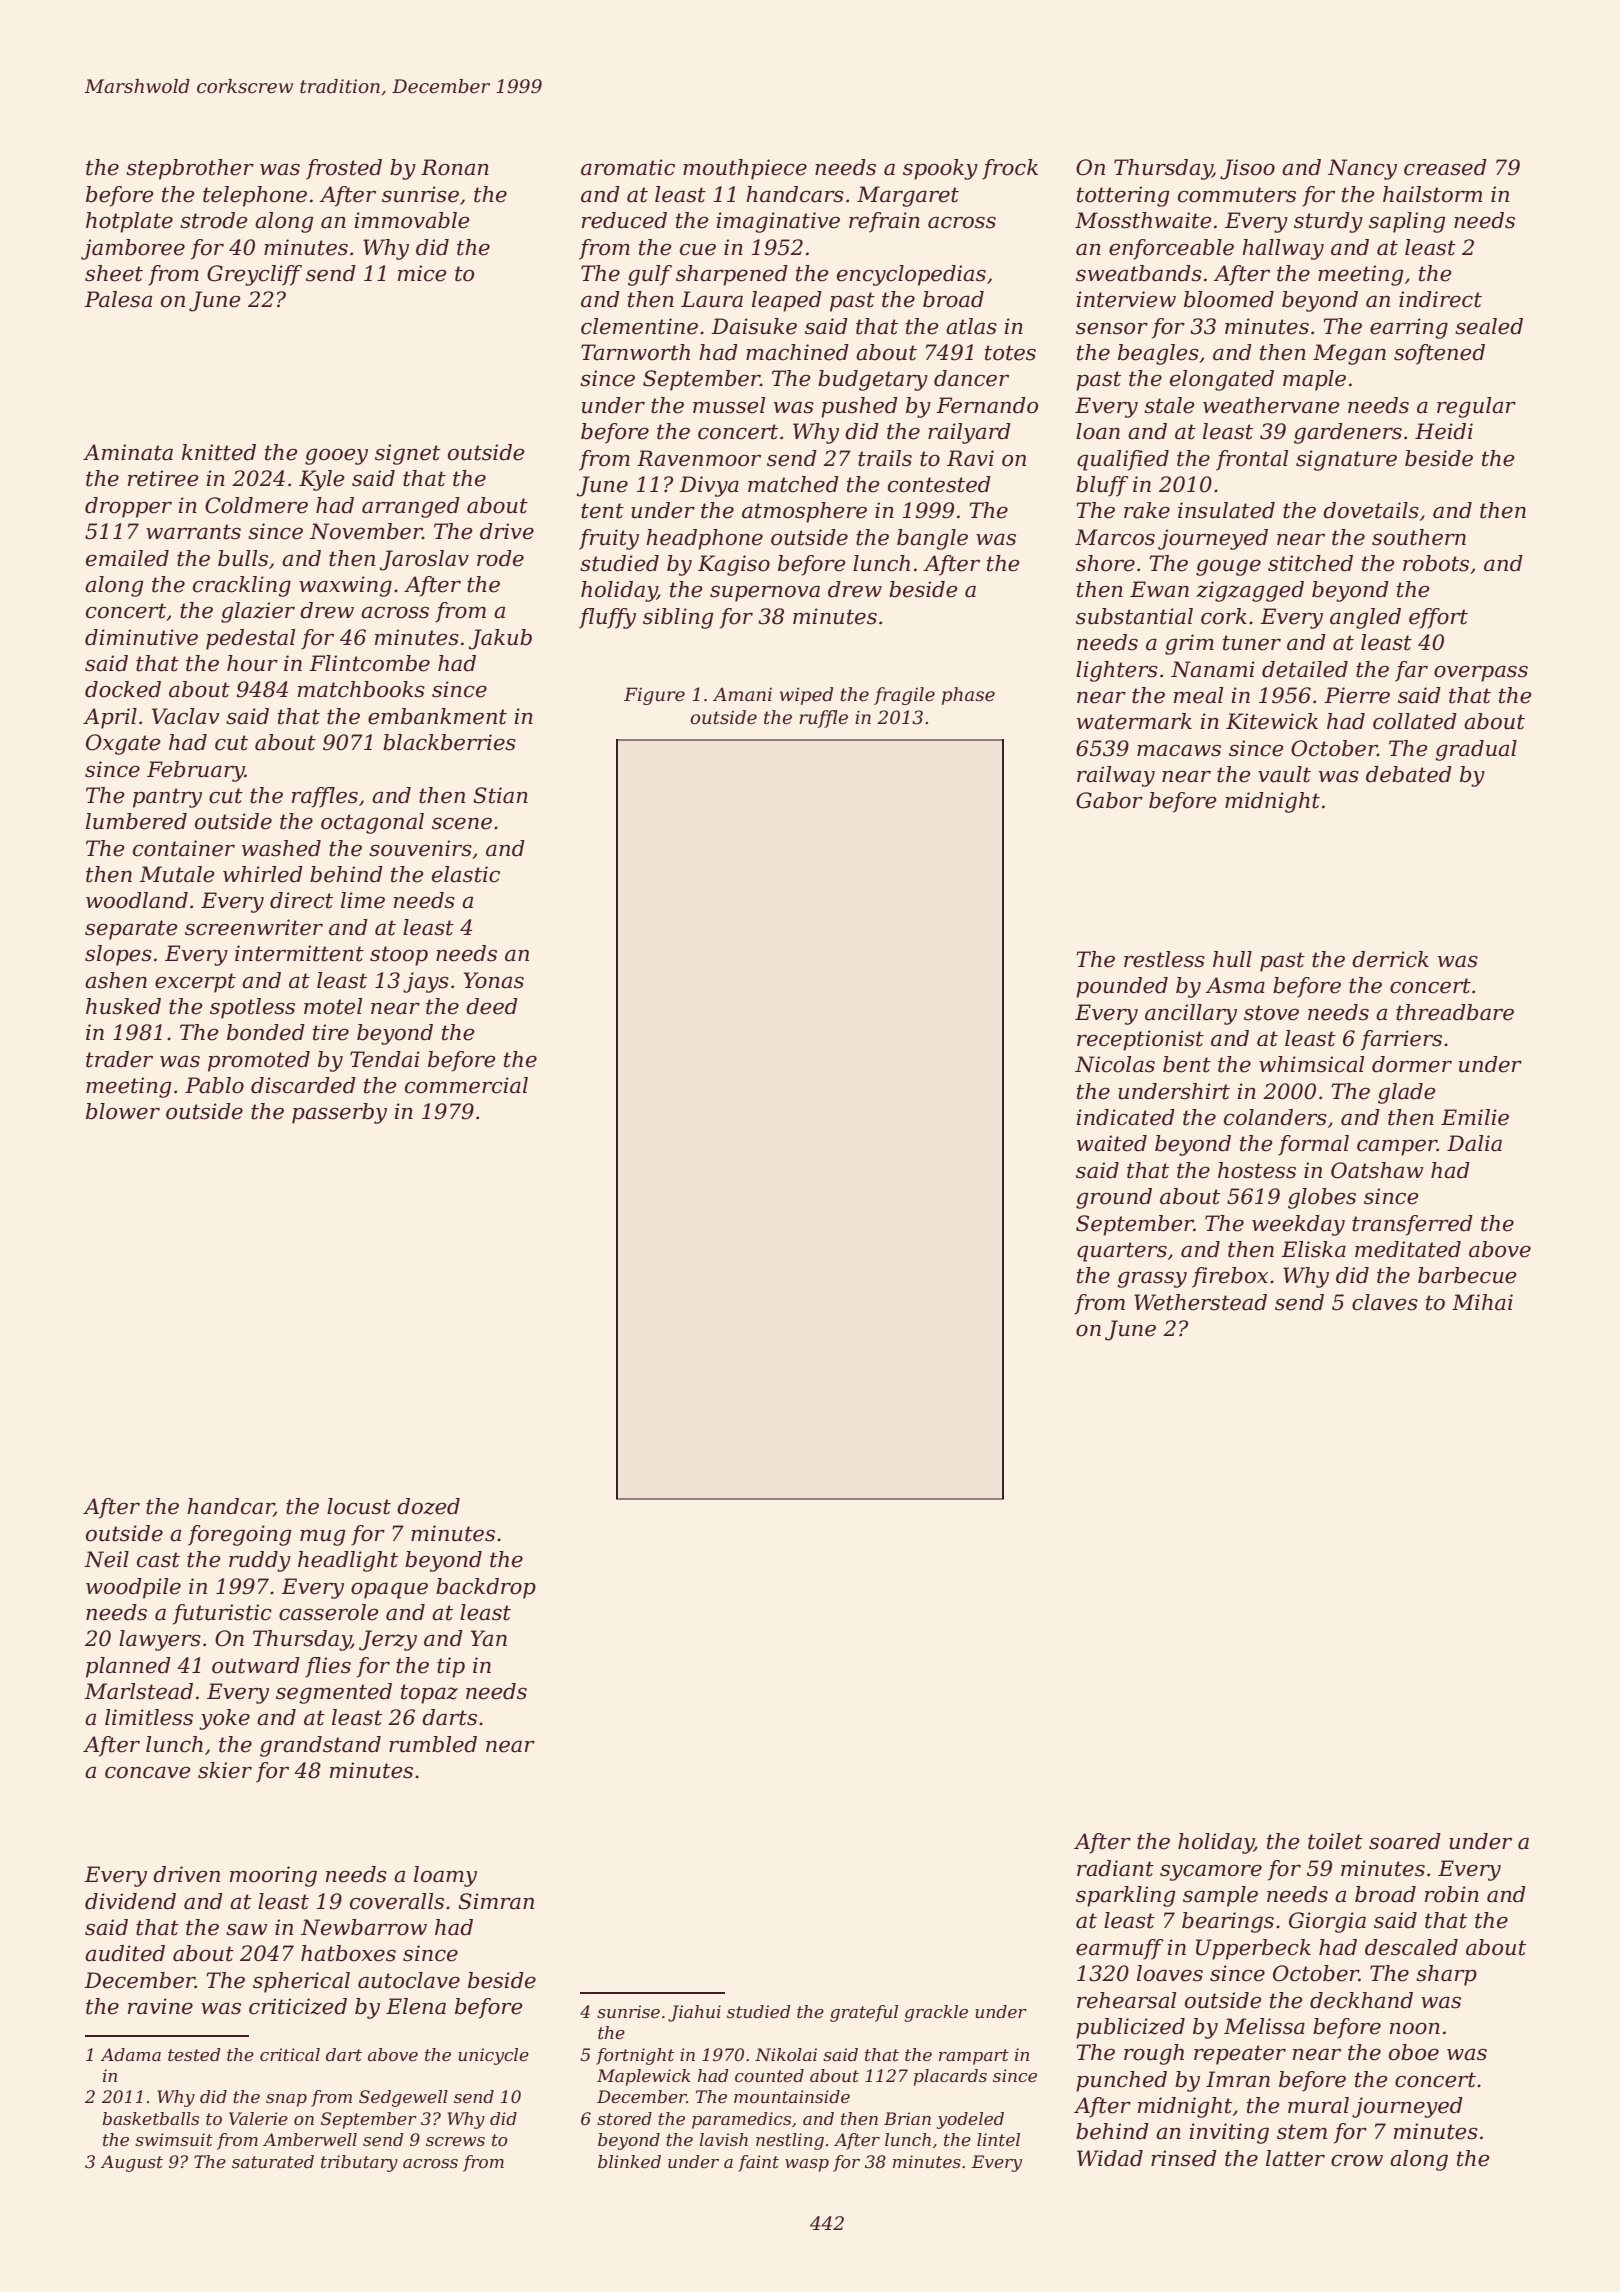 The width and height of the screenshot is (1620, 2292). Describe the element at coordinates (745, 169) in the screenshot. I see `mouthpiece` at that location.
